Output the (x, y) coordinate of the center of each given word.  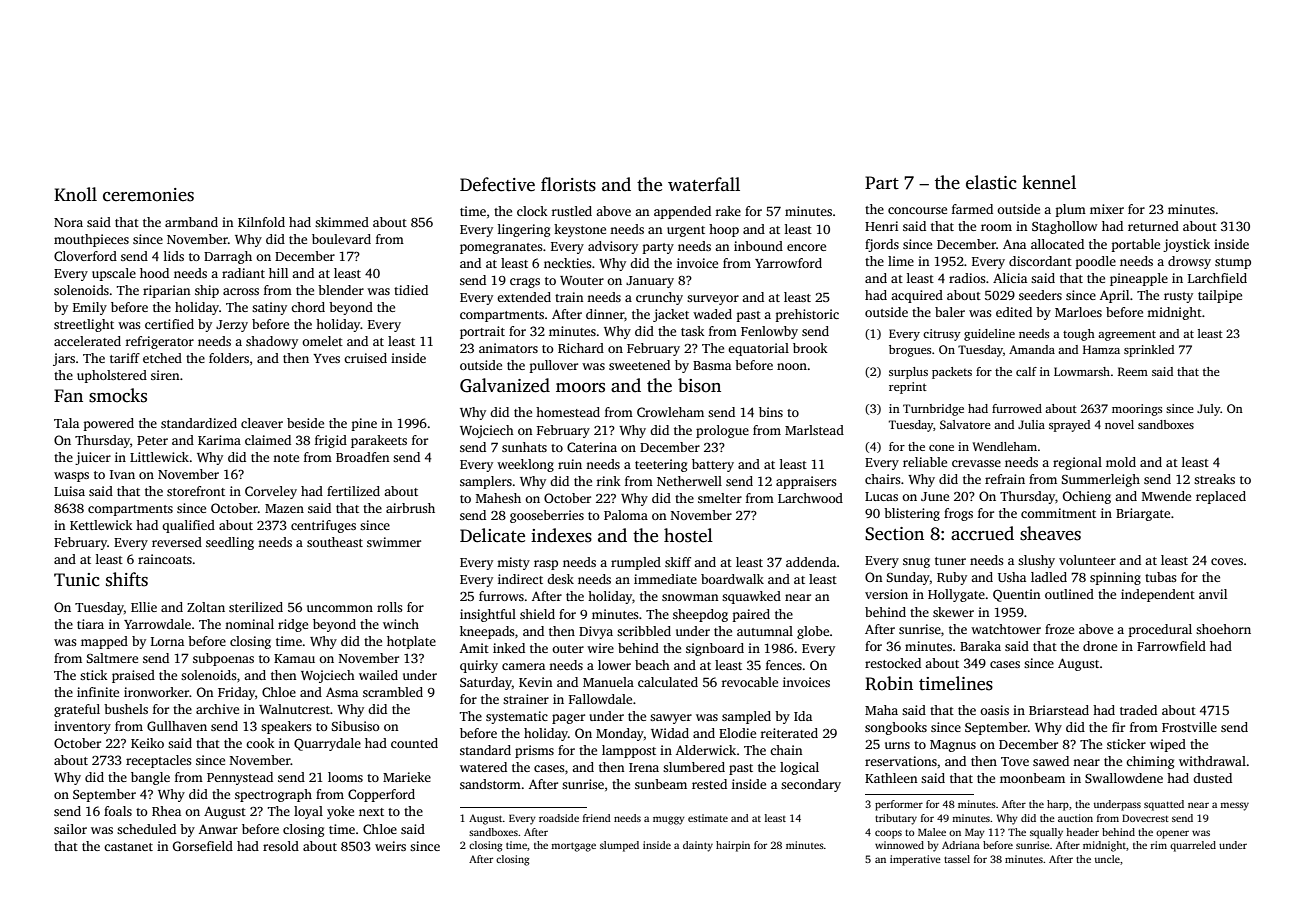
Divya (596, 632)
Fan (68, 395)
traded (1138, 710)
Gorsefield (203, 846)
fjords (882, 245)
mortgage (573, 847)
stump (1233, 263)
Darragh (228, 257)
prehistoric (807, 315)
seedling (230, 543)
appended (682, 212)
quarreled (1193, 846)
